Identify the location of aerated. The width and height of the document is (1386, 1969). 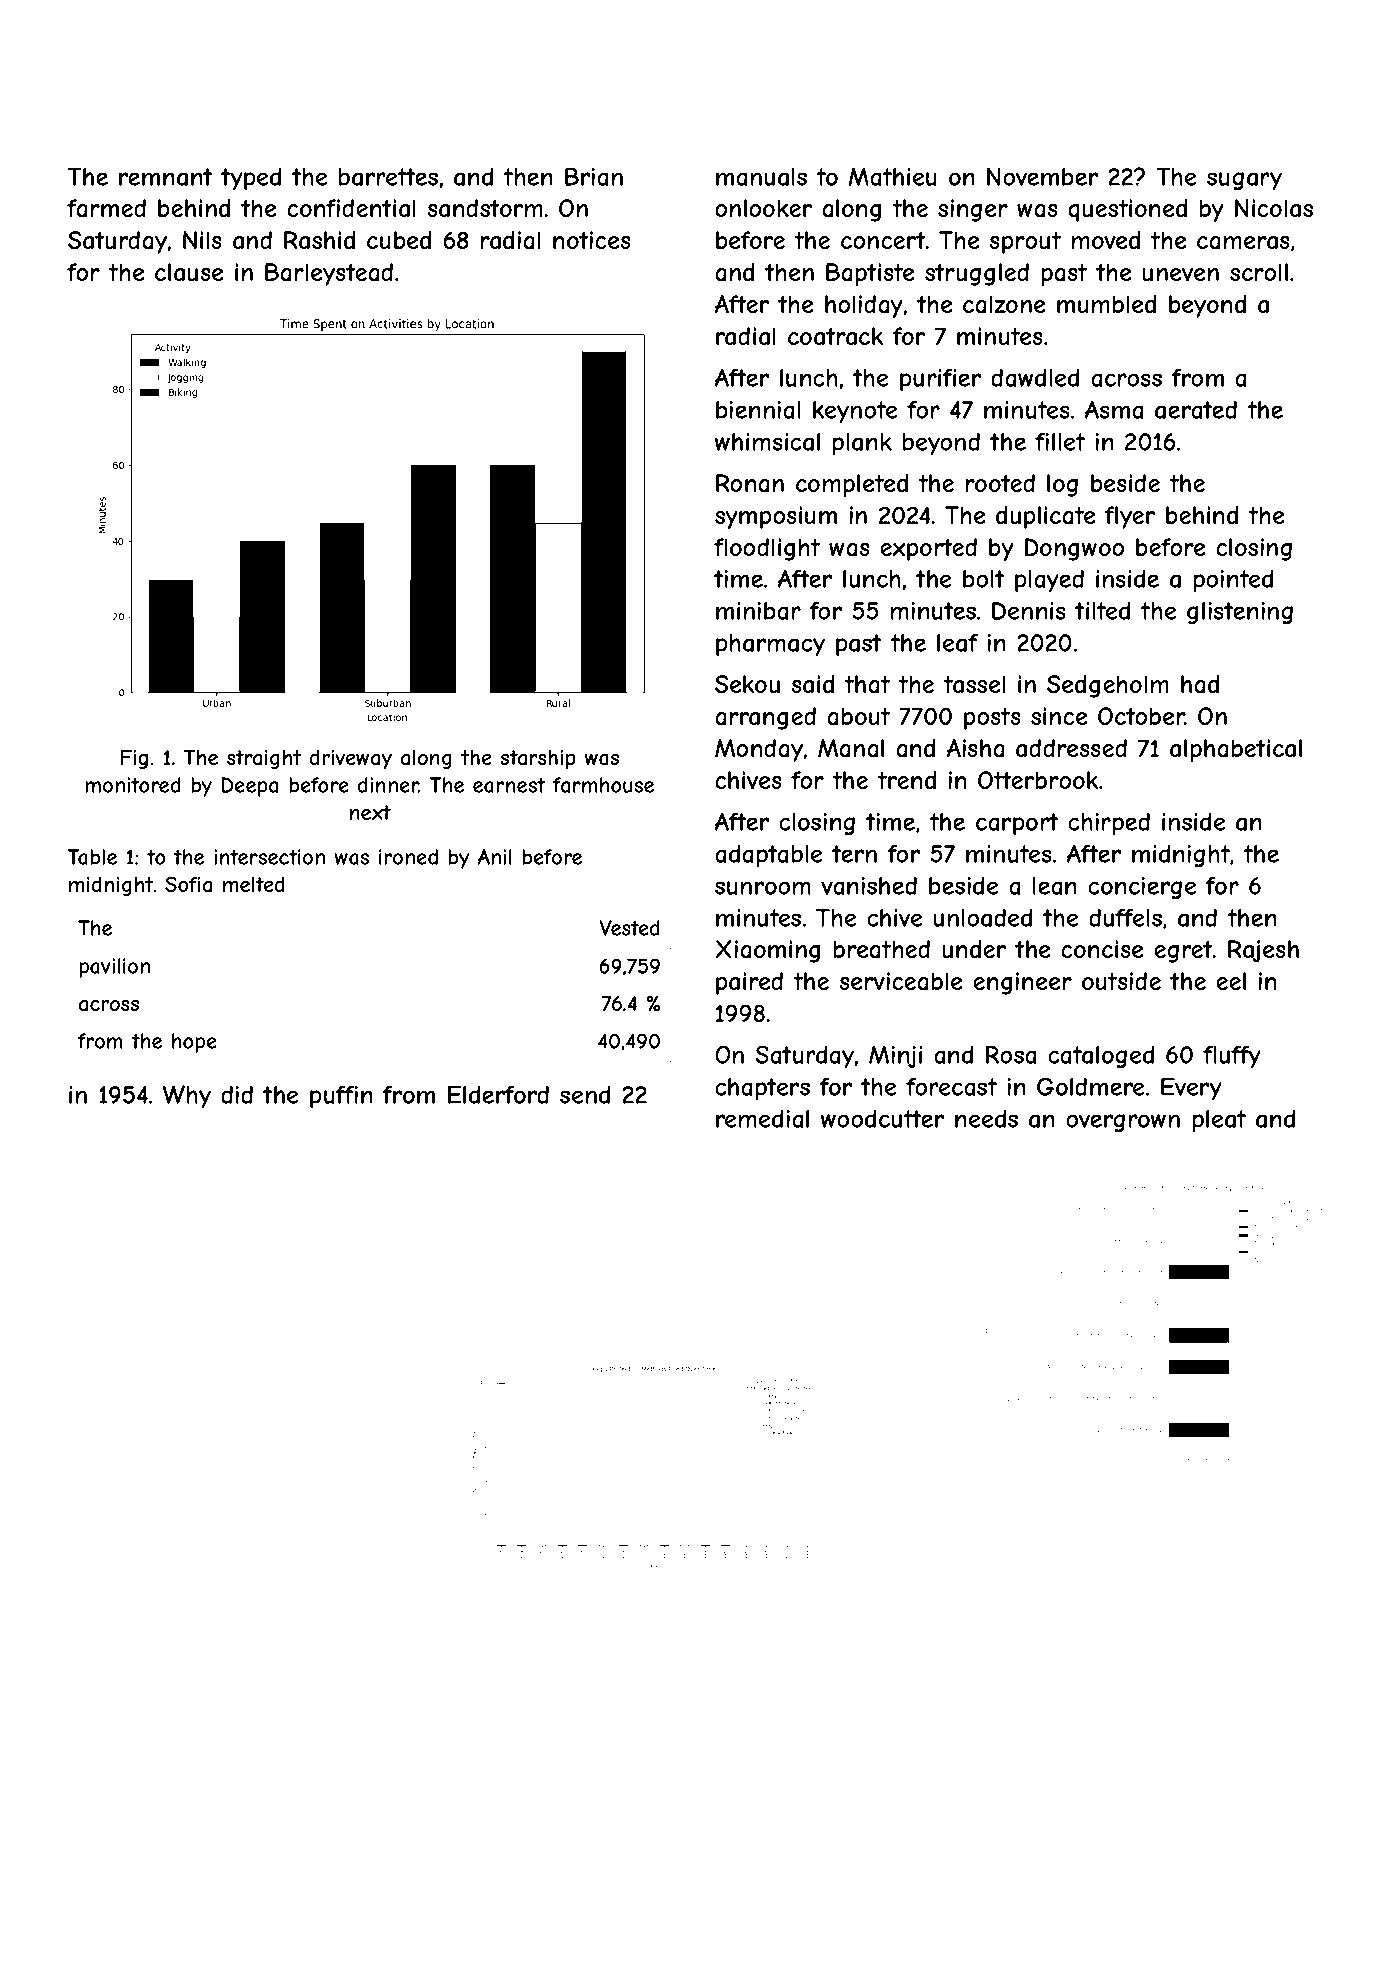
(1196, 410).
